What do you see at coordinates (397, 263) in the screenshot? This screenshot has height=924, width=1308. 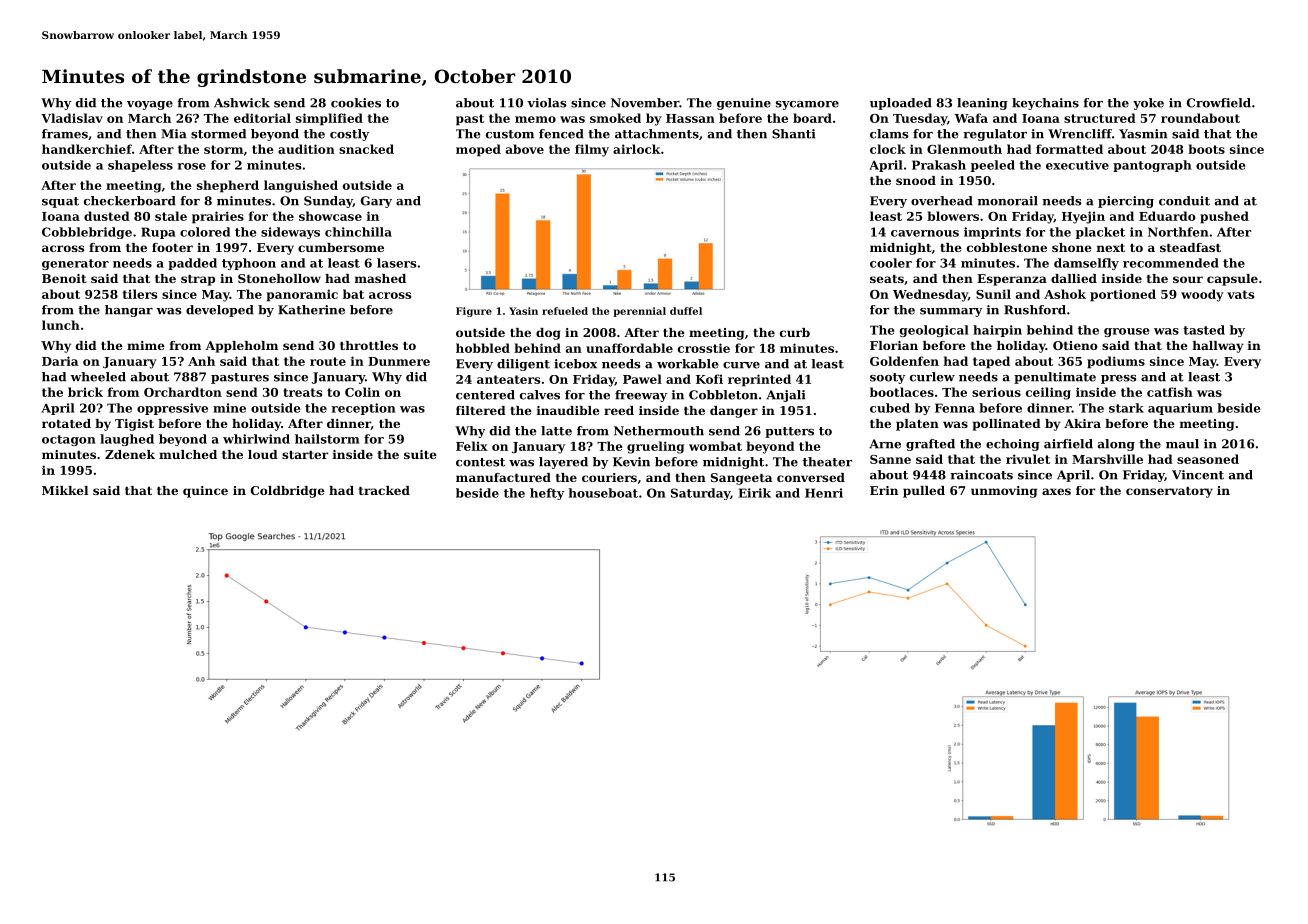 I see `lasers` at bounding box center [397, 263].
